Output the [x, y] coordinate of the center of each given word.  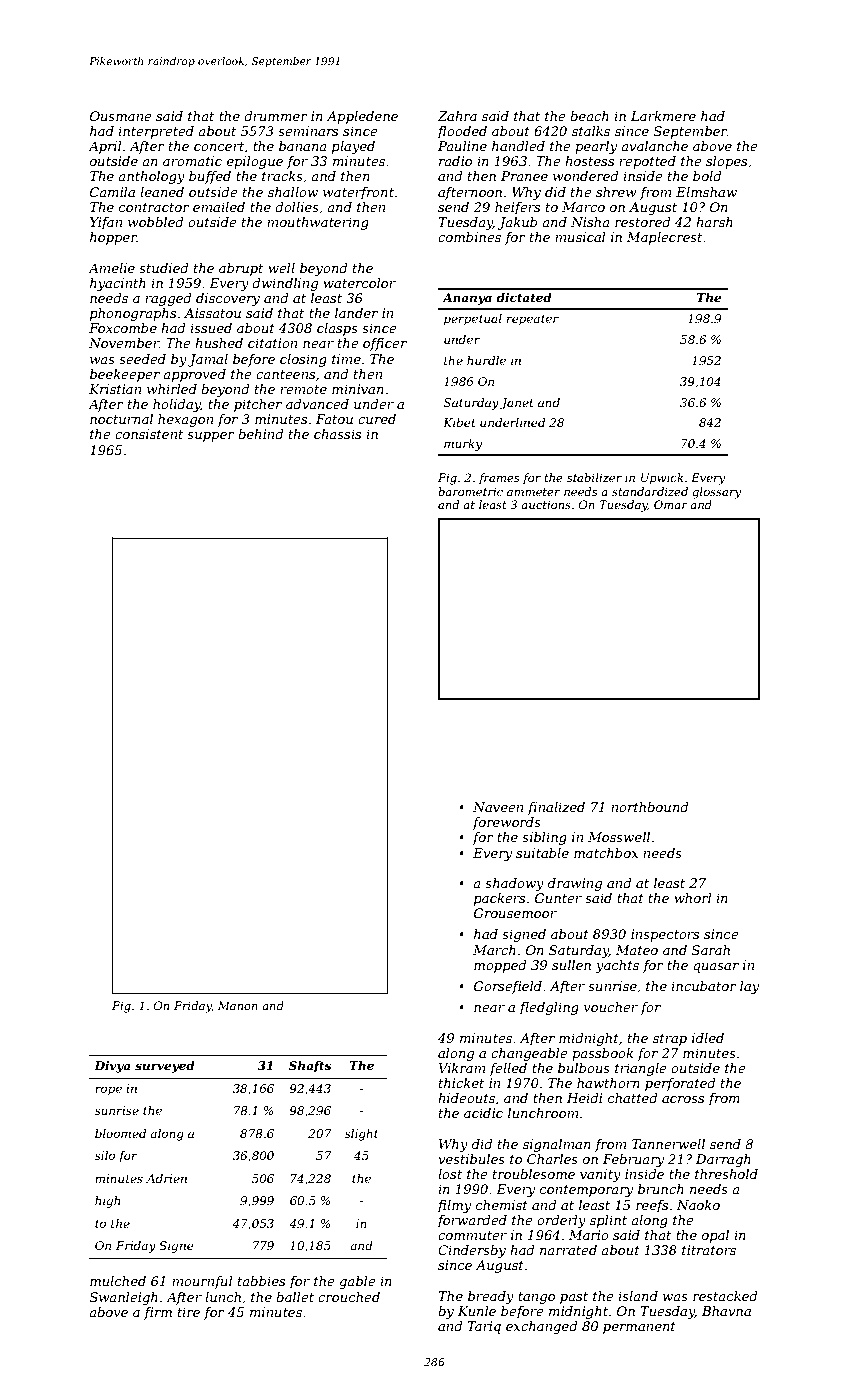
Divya [112, 1067]
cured [377, 419]
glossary [717, 493]
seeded [142, 359]
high [107, 1202]
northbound [649, 807]
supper [211, 437]
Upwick [662, 479]
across [683, 1099]
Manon [238, 1005]
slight [361, 1135]
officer [385, 344]
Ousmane [121, 116]
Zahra [457, 116]
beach [589, 116]
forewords [506, 823]
